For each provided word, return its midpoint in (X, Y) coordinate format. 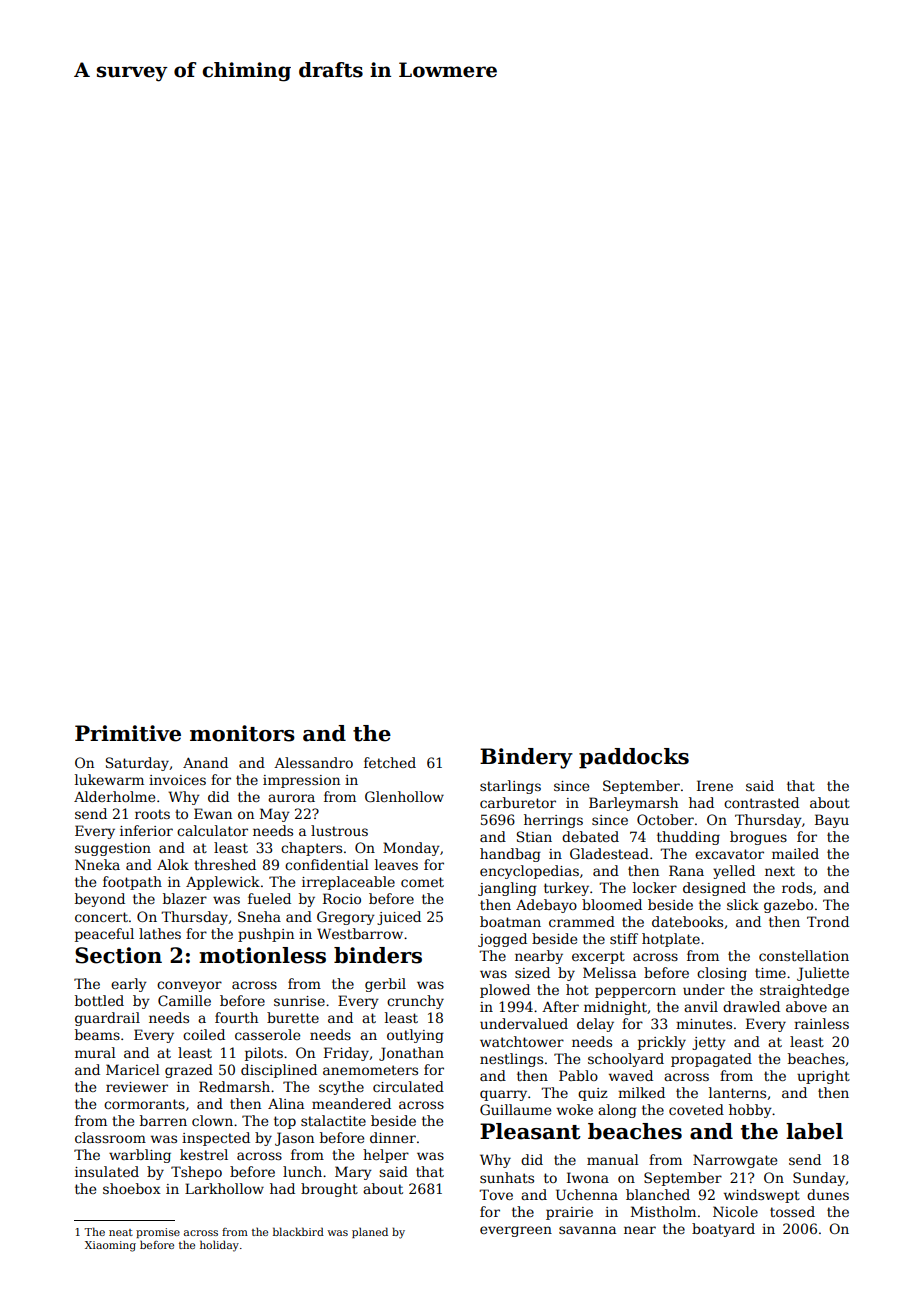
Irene (715, 785)
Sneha (259, 916)
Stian (534, 836)
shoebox (132, 1188)
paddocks (634, 758)
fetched (390, 762)
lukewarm (109, 779)
